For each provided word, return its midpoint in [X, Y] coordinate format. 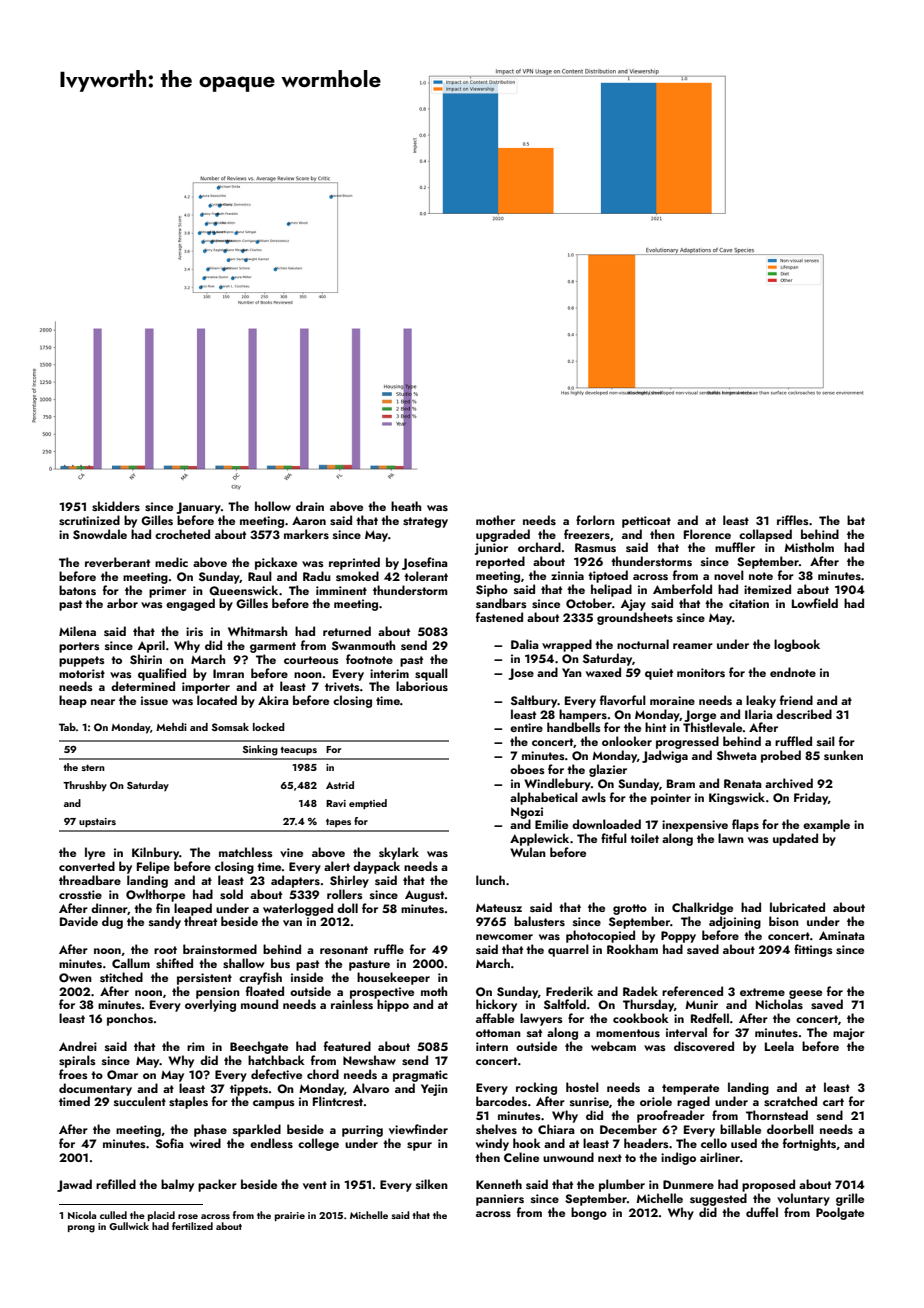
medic [171, 562]
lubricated [797, 907]
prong [81, 1229]
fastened [499, 617]
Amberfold [682, 589]
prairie [290, 1216]
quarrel [568, 950]
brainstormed [220, 949]
